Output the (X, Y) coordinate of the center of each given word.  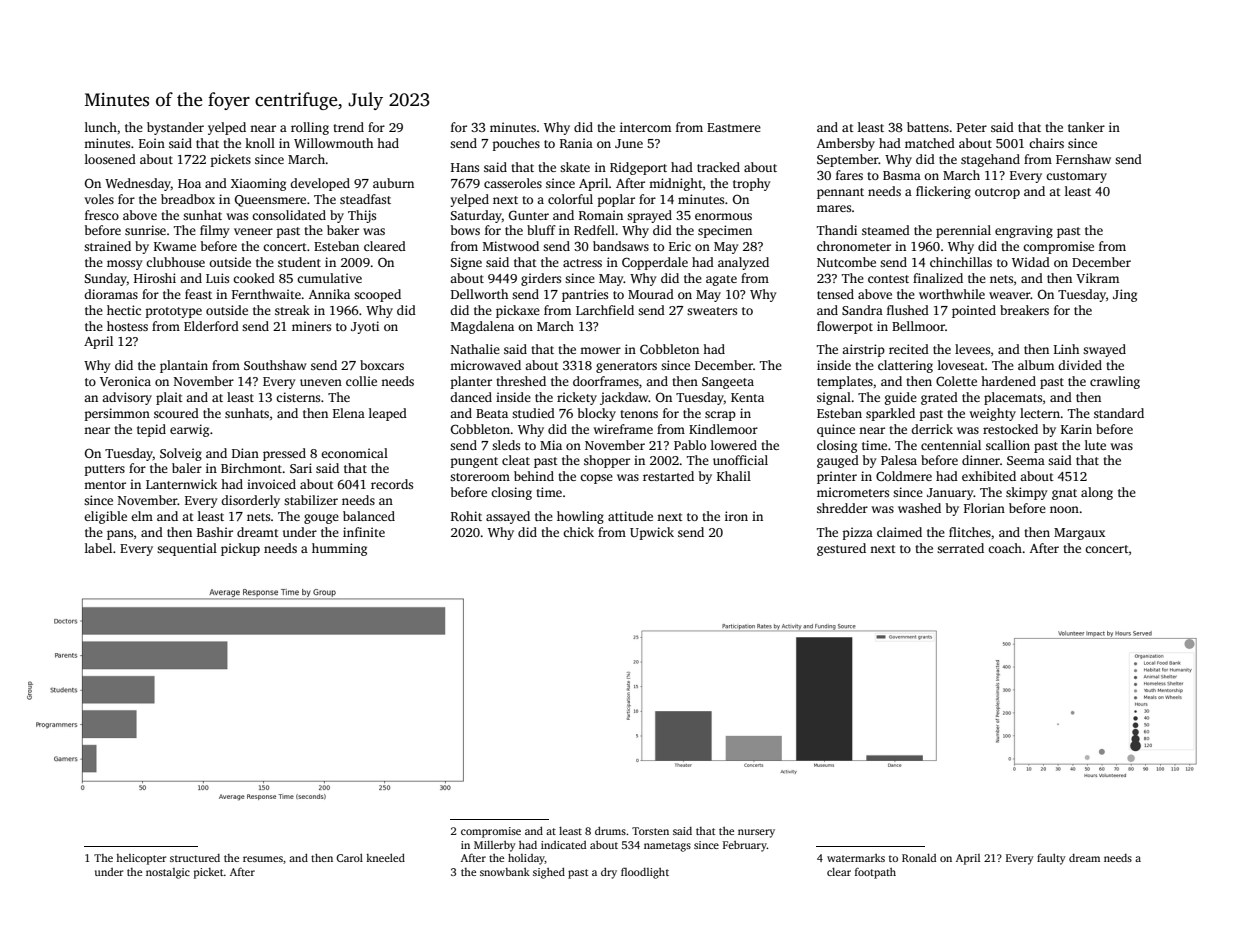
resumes (263, 859)
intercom (645, 127)
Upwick (652, 533)
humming (339, 549)
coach (1005, 548)
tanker (1086, 127)
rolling (310, 128)
